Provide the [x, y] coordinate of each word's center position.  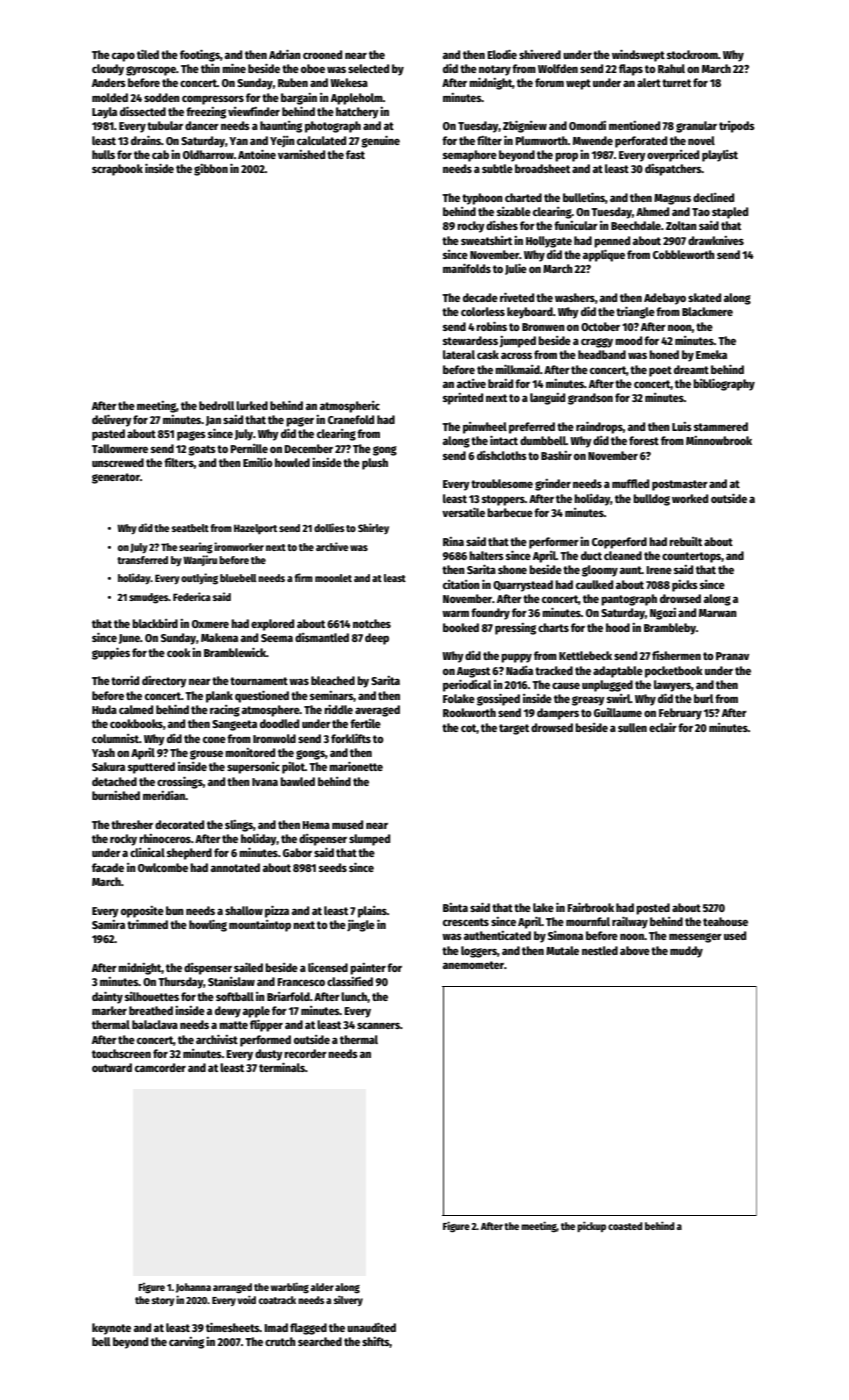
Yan [238, 141]
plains [372, 912]
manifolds [467, 268]
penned [612, 242]
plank [219, 697]
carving [186, 1343]
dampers [558, 714]
